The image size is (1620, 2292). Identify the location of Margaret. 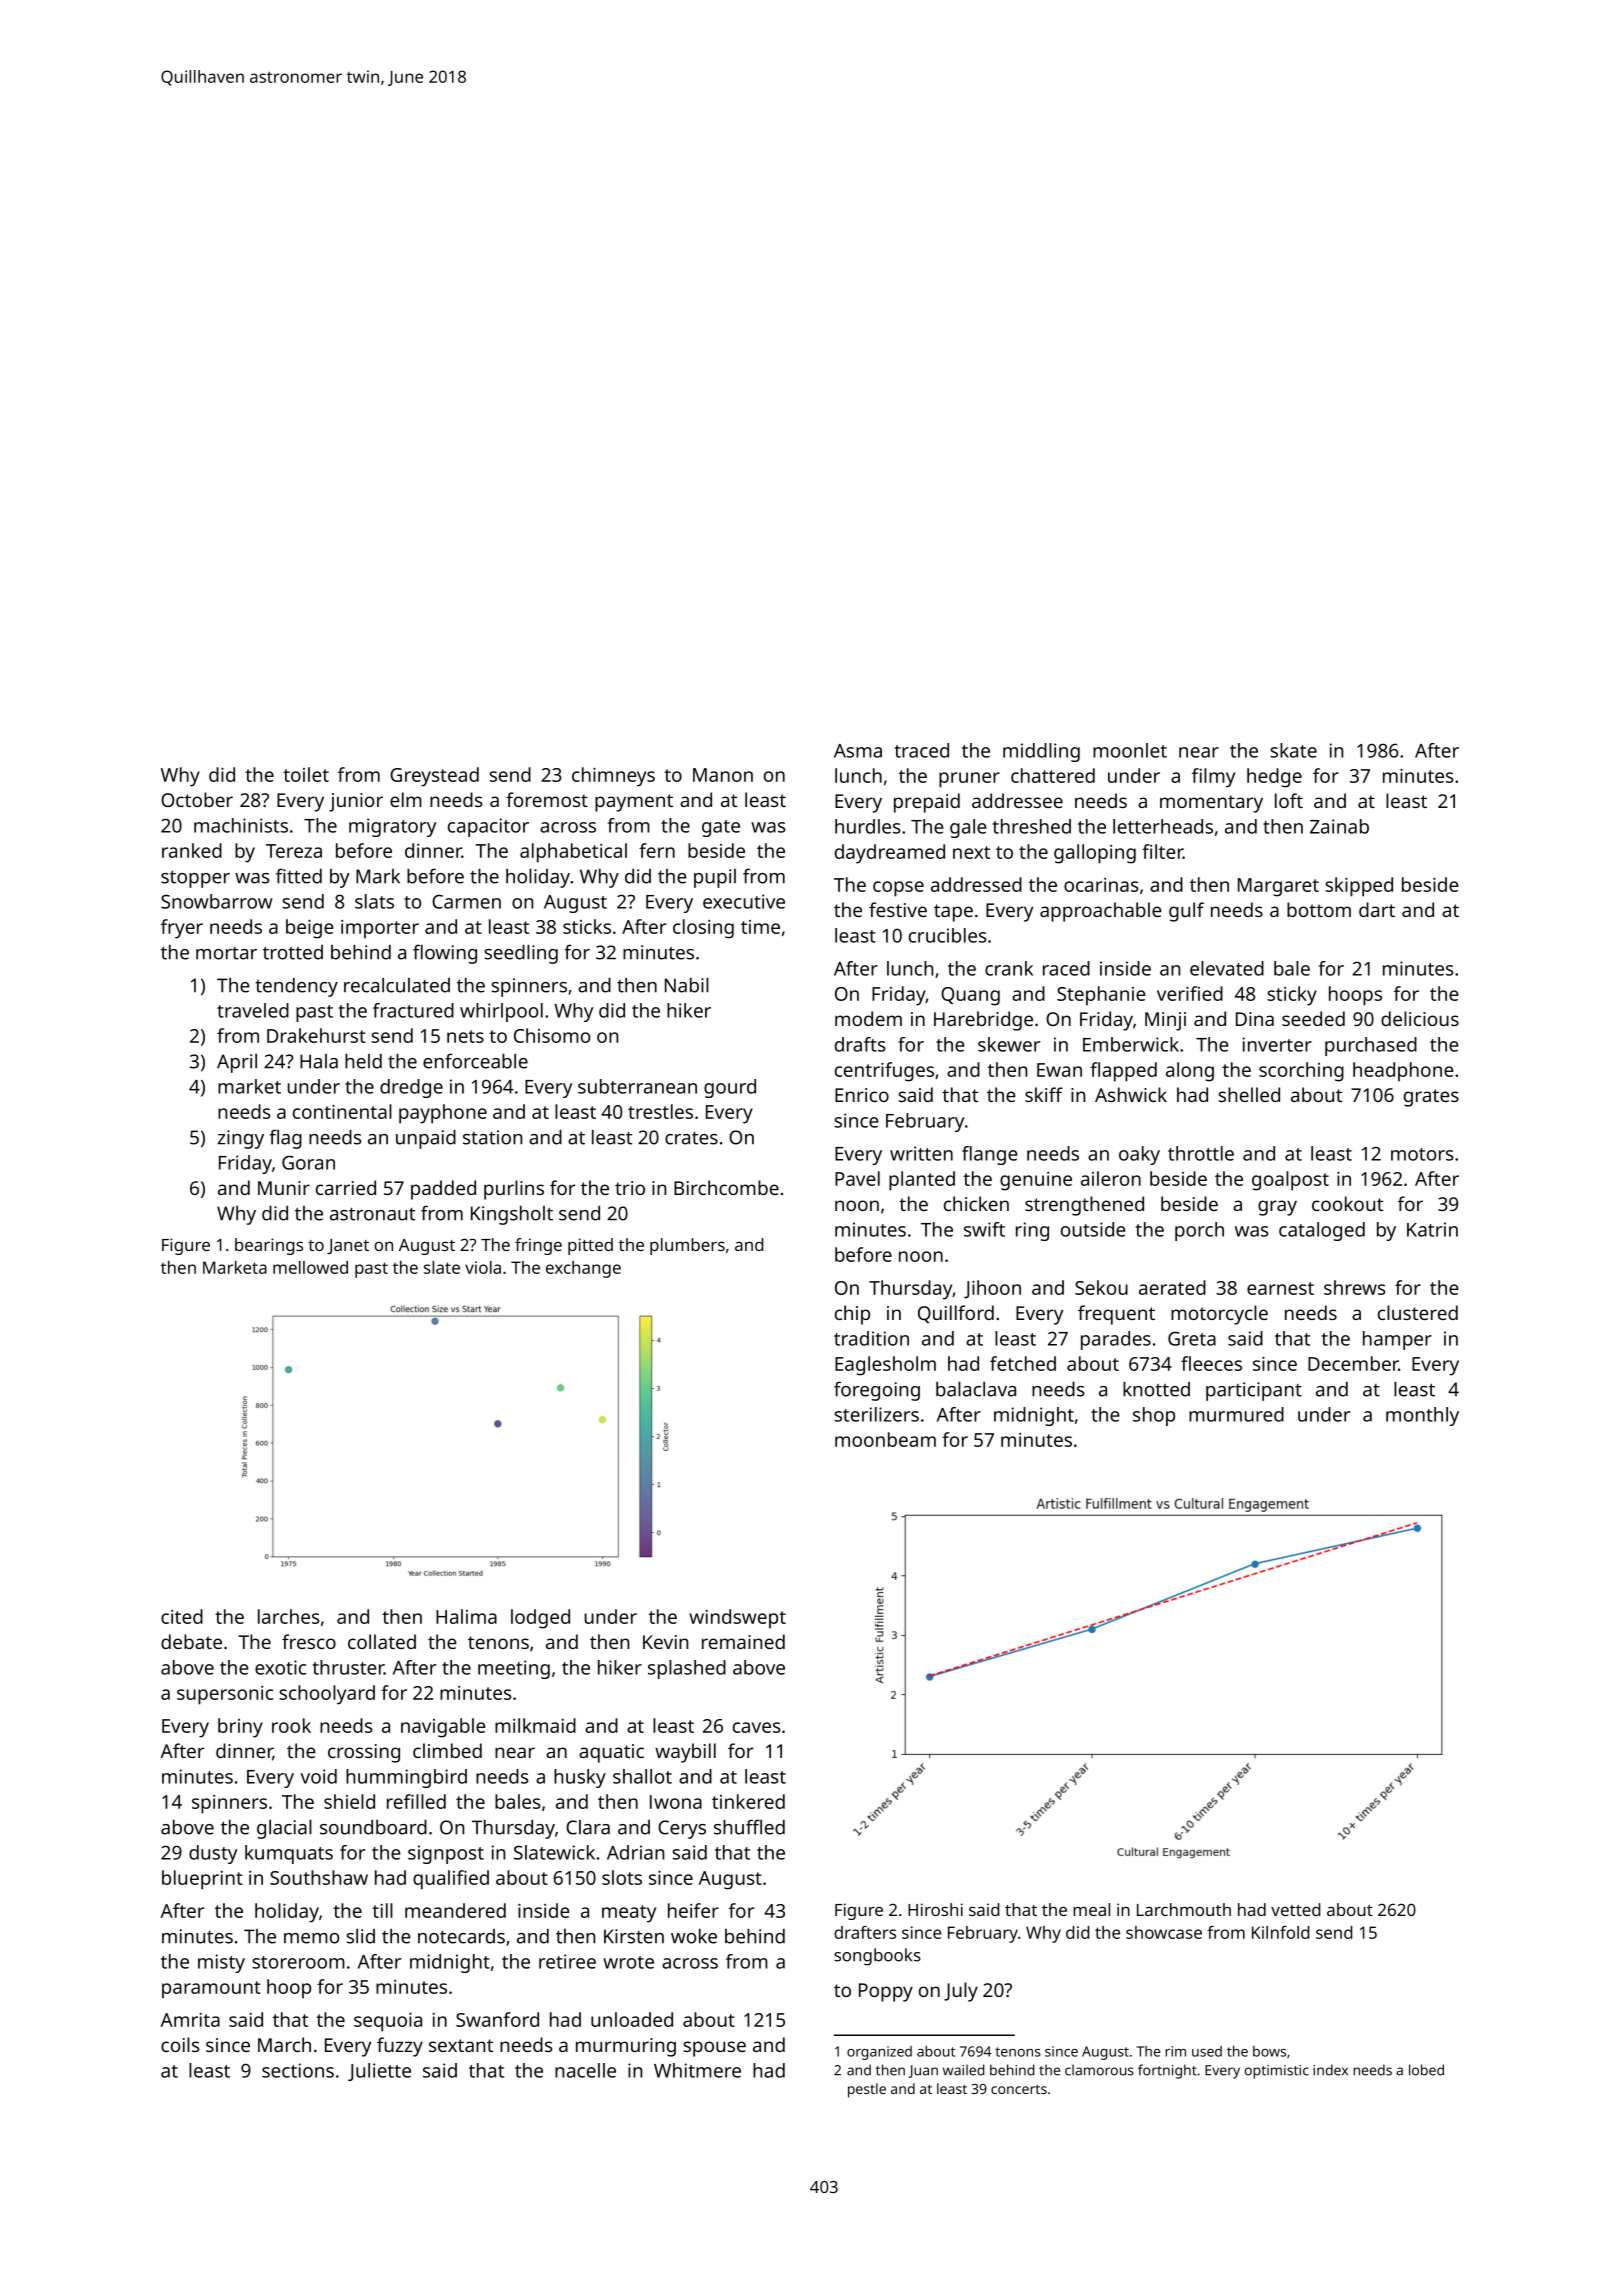
(1278, 887).
